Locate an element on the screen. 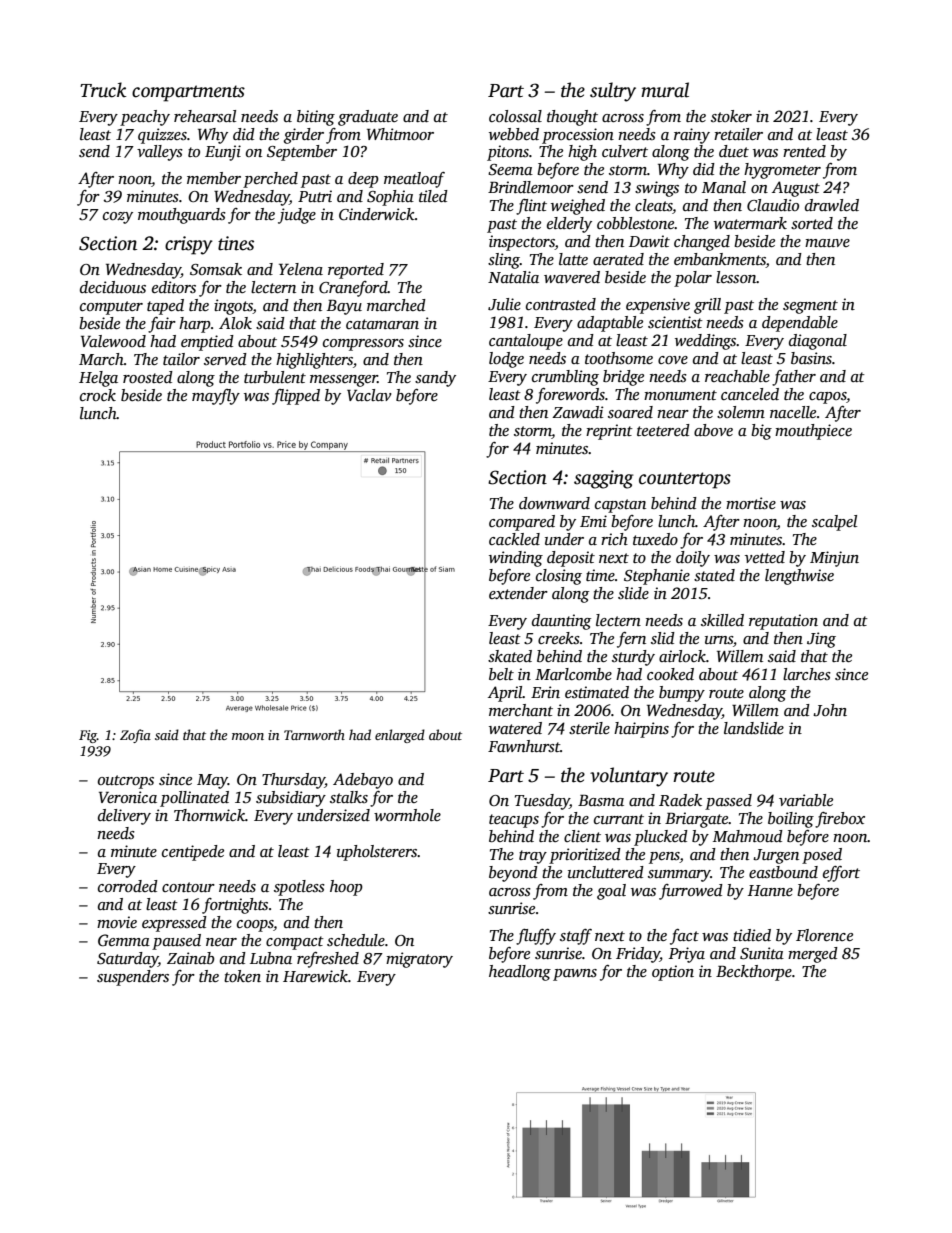 Image resolution: width=952 pixels, height=1233 pixels. Zofia is located at coordinates (135, 736).
